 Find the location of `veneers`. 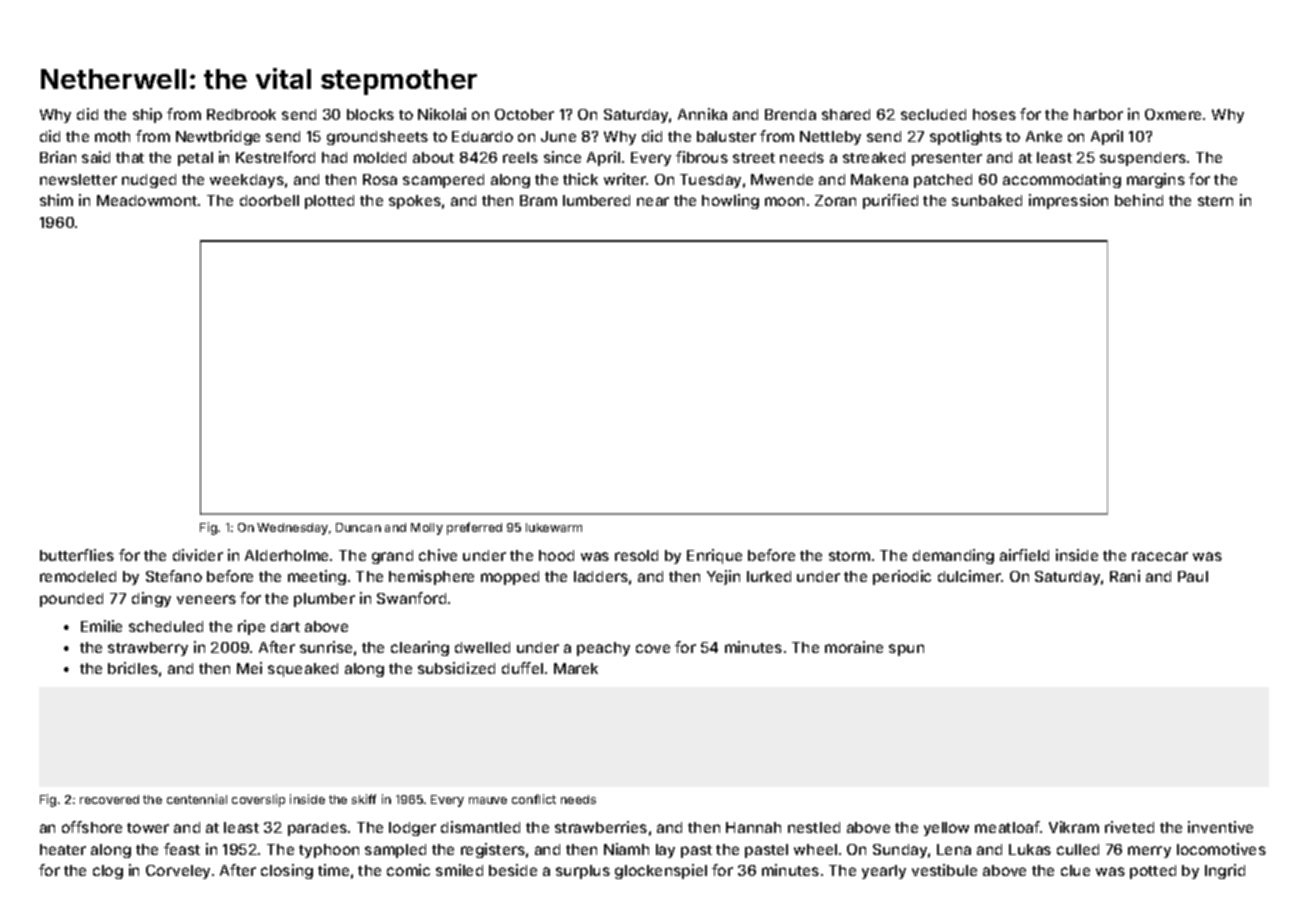

veneers is located at coordinates (206, 599).
